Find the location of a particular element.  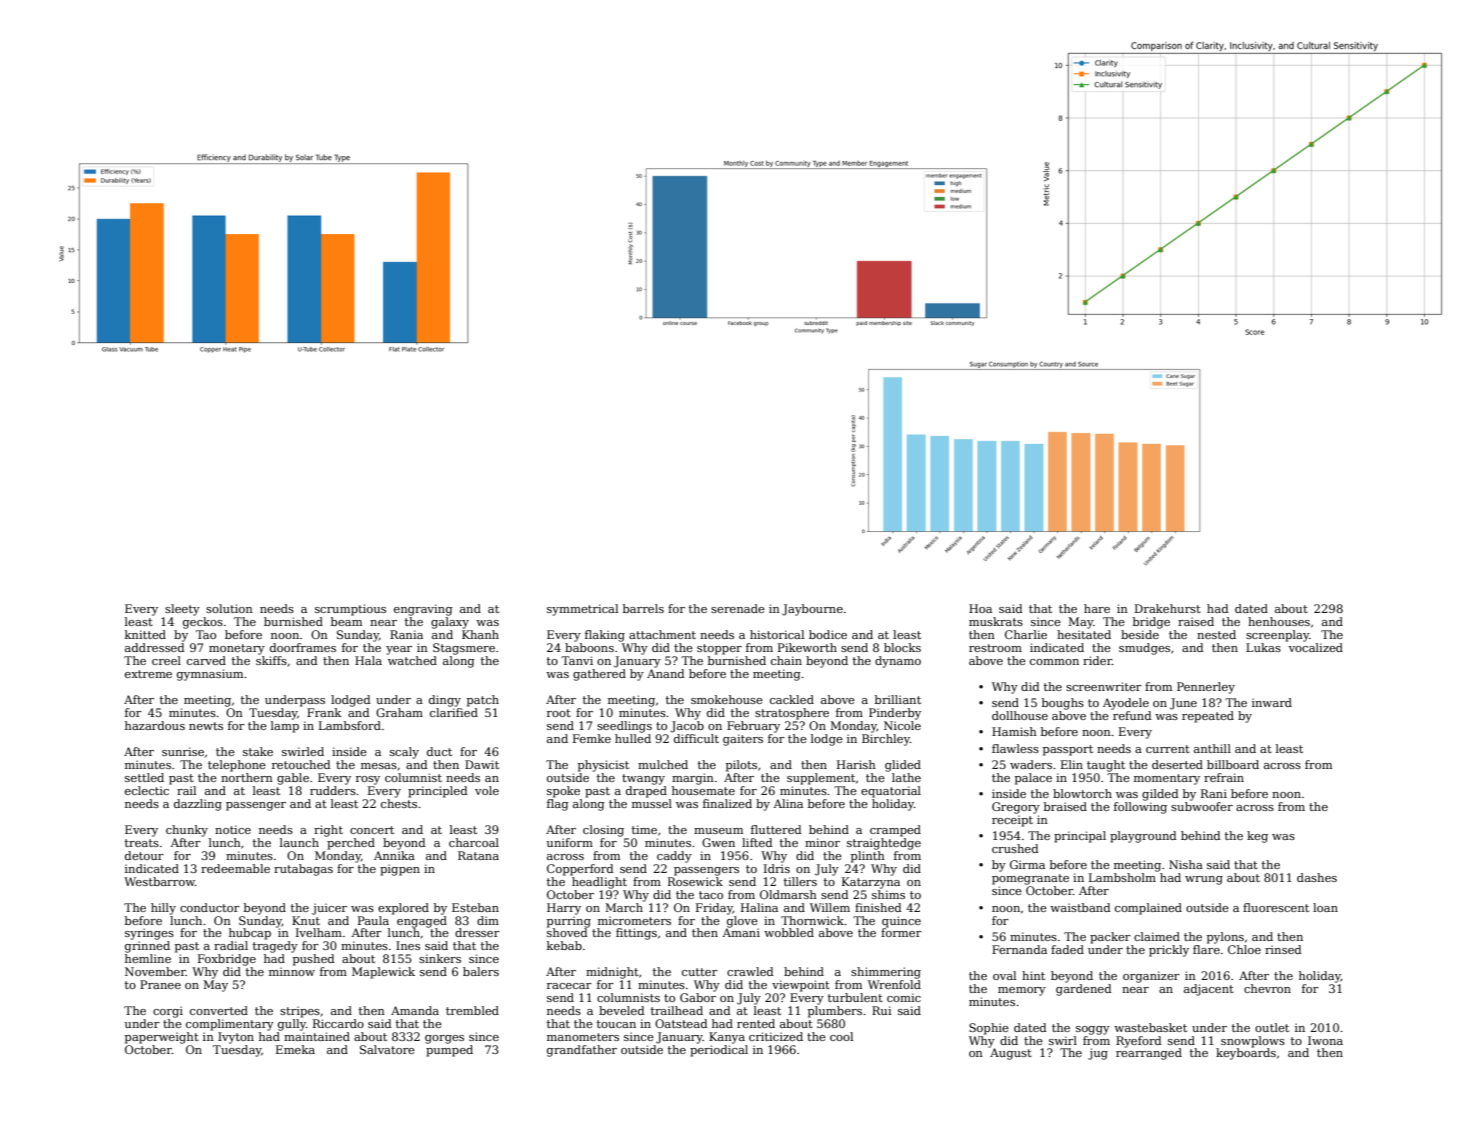

glove is located at coordinates (742, 922).
